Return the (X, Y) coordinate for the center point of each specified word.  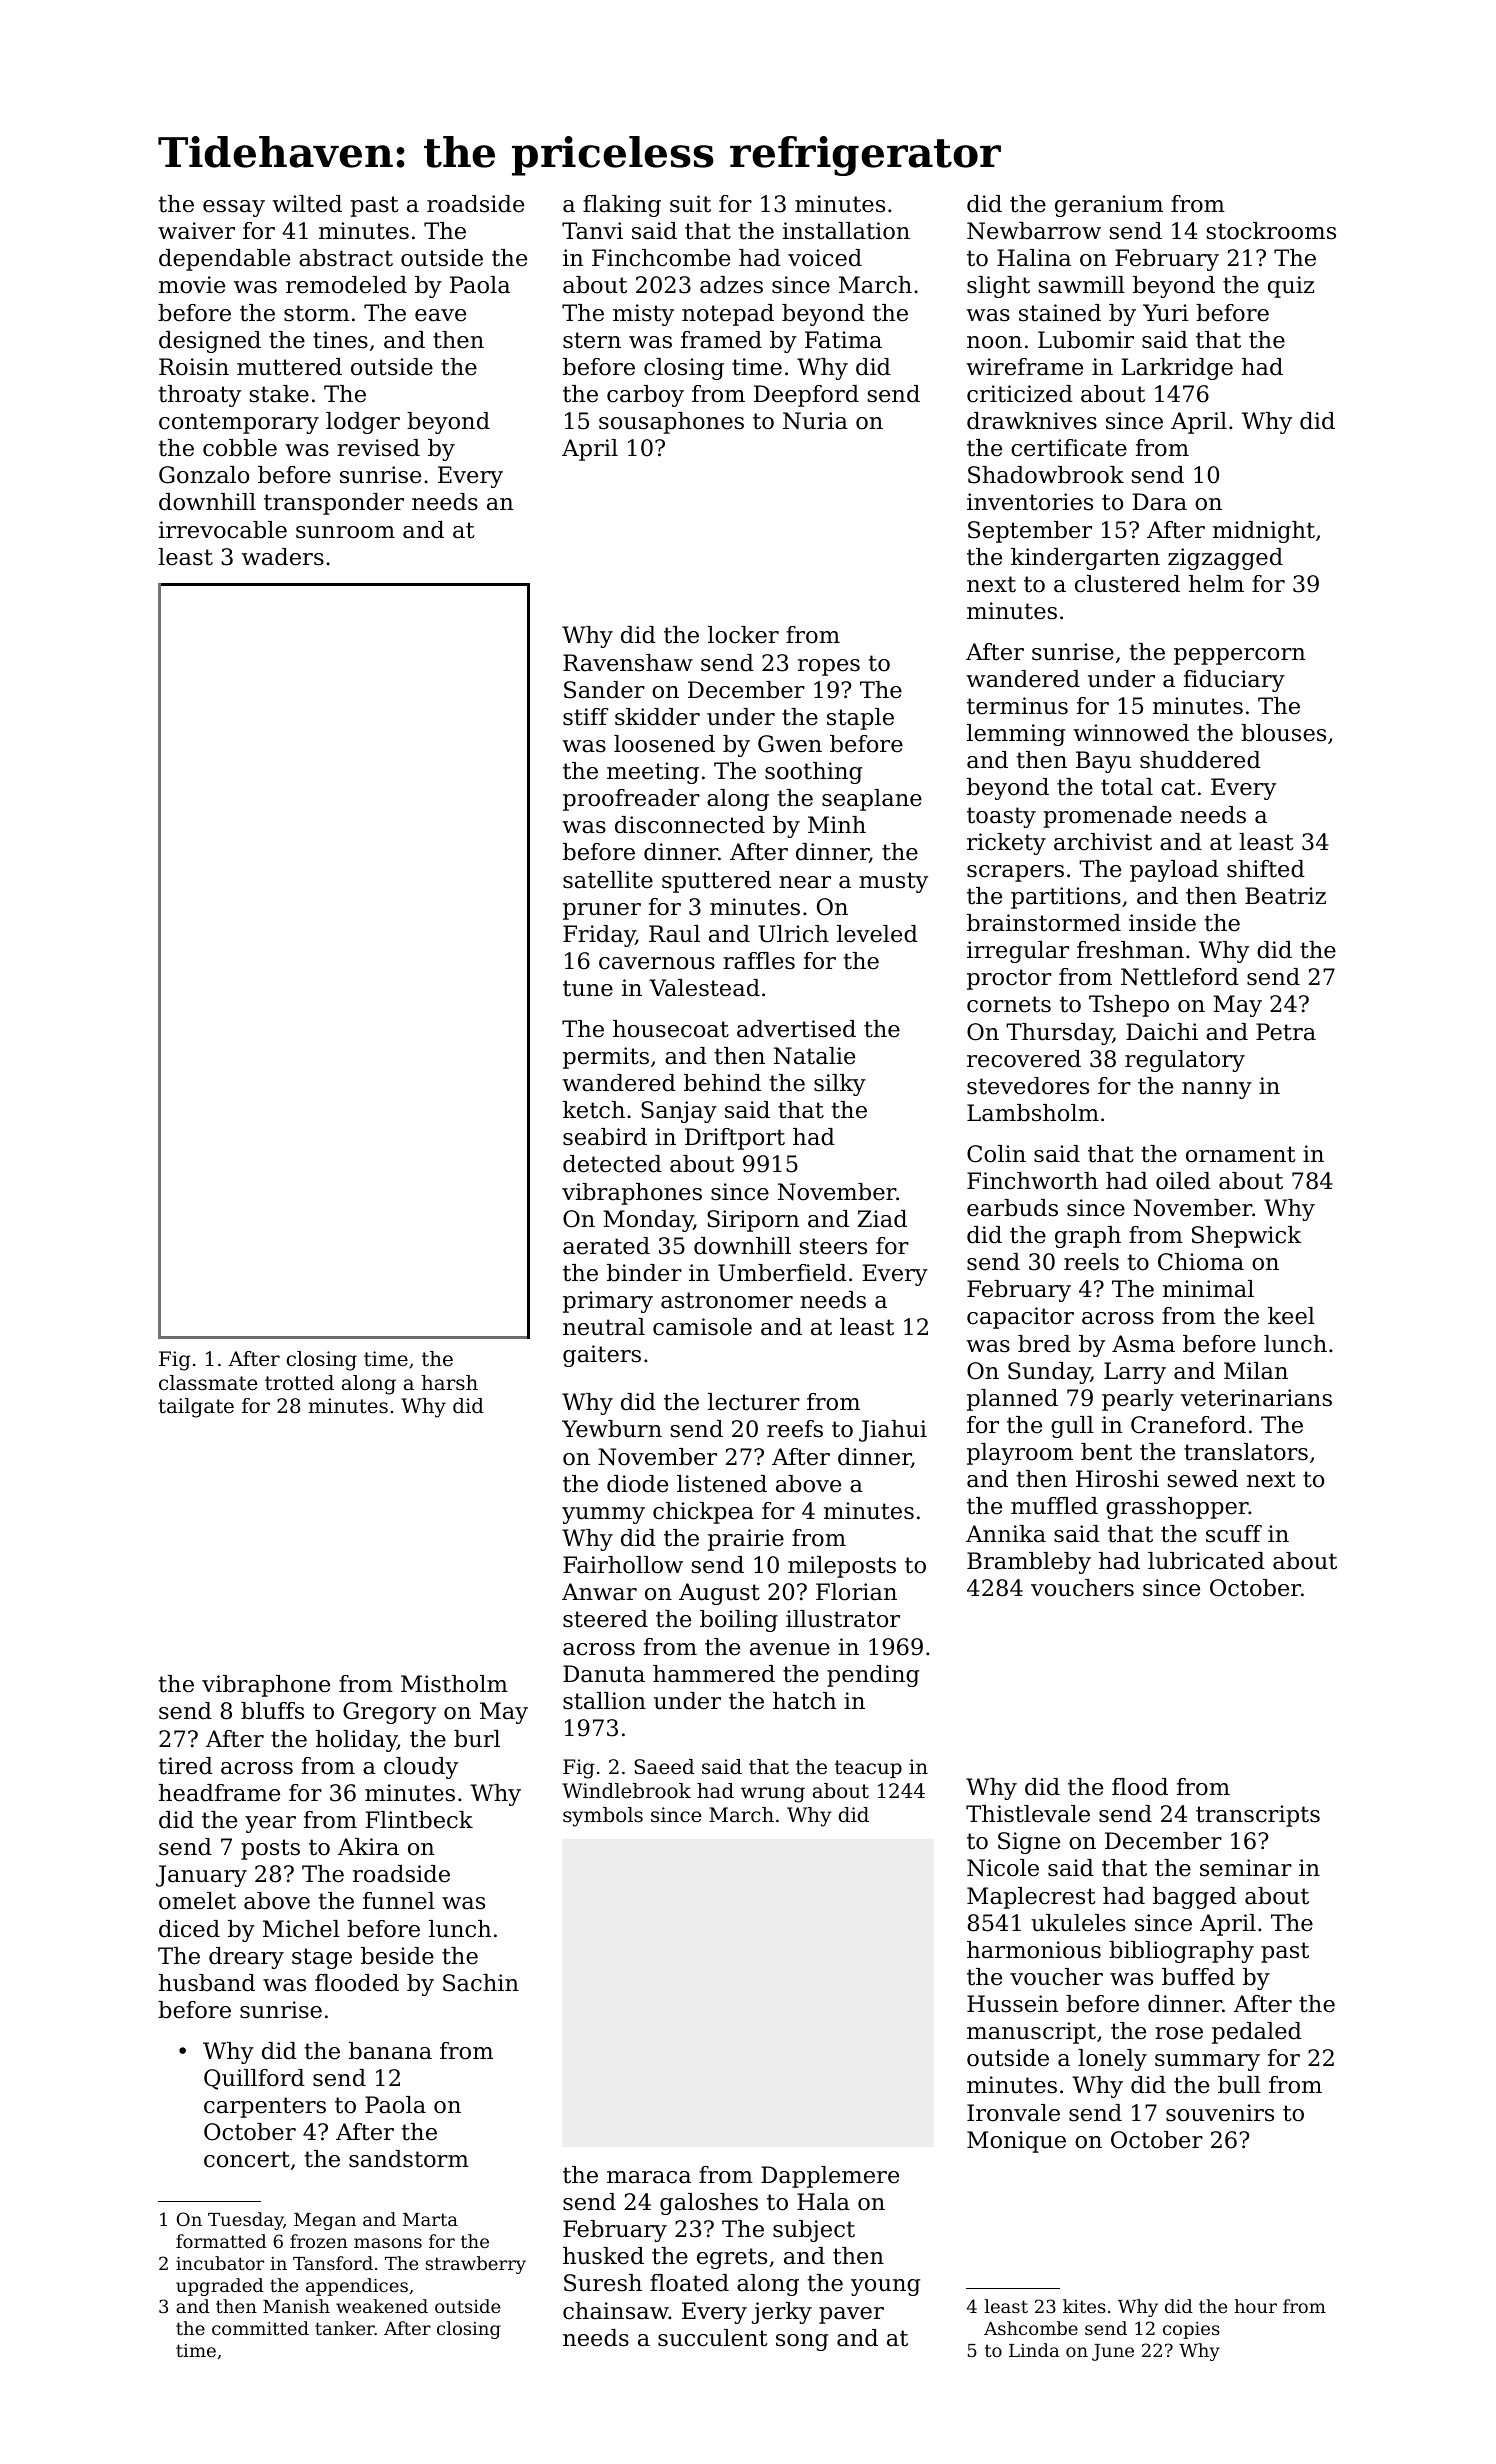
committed (260, 2328)
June (1113, 2352)
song (802, 2342)
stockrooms (1271, 231)
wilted (307, 204)
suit (690, 204)
